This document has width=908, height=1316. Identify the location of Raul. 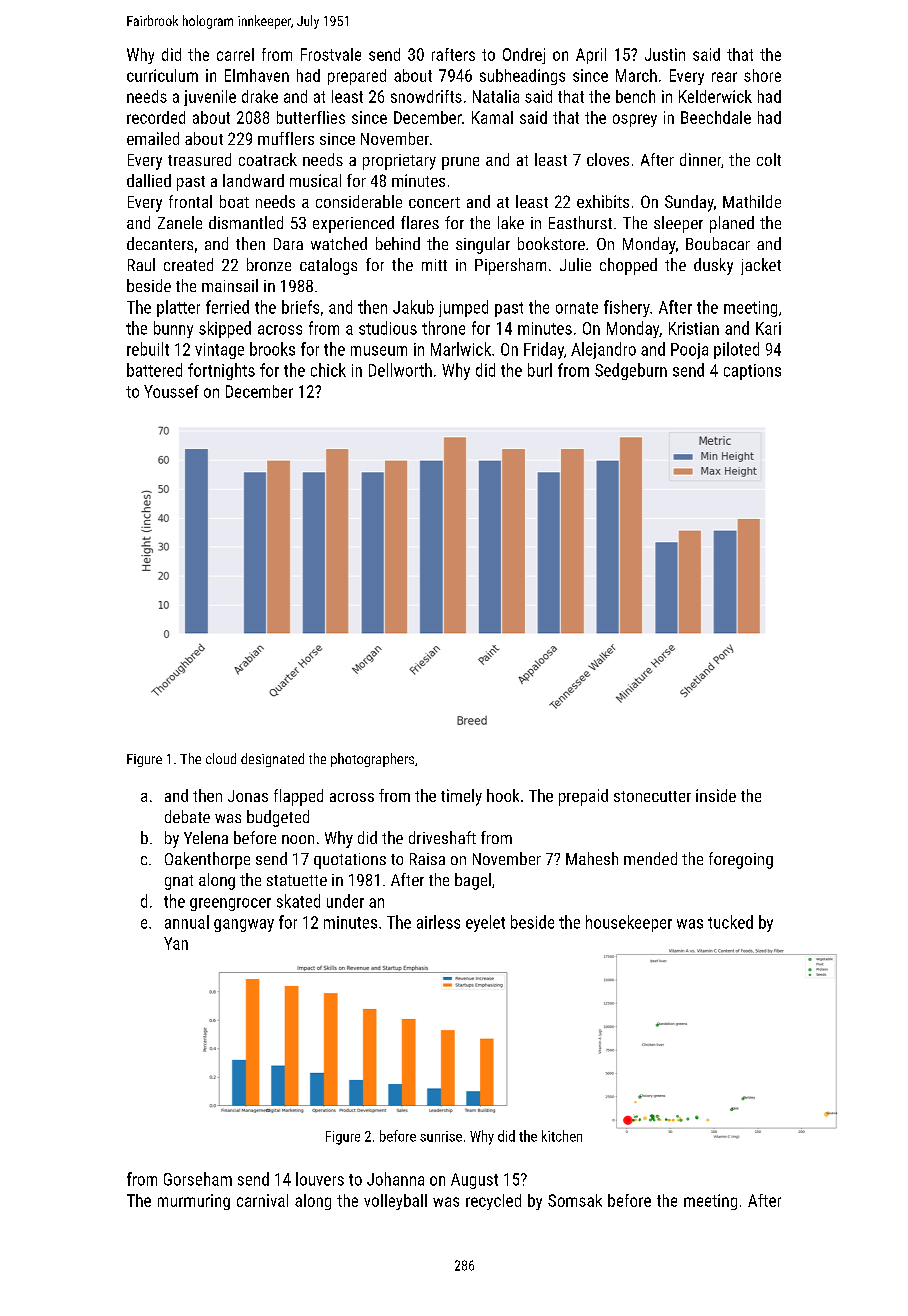
(141, 264).
